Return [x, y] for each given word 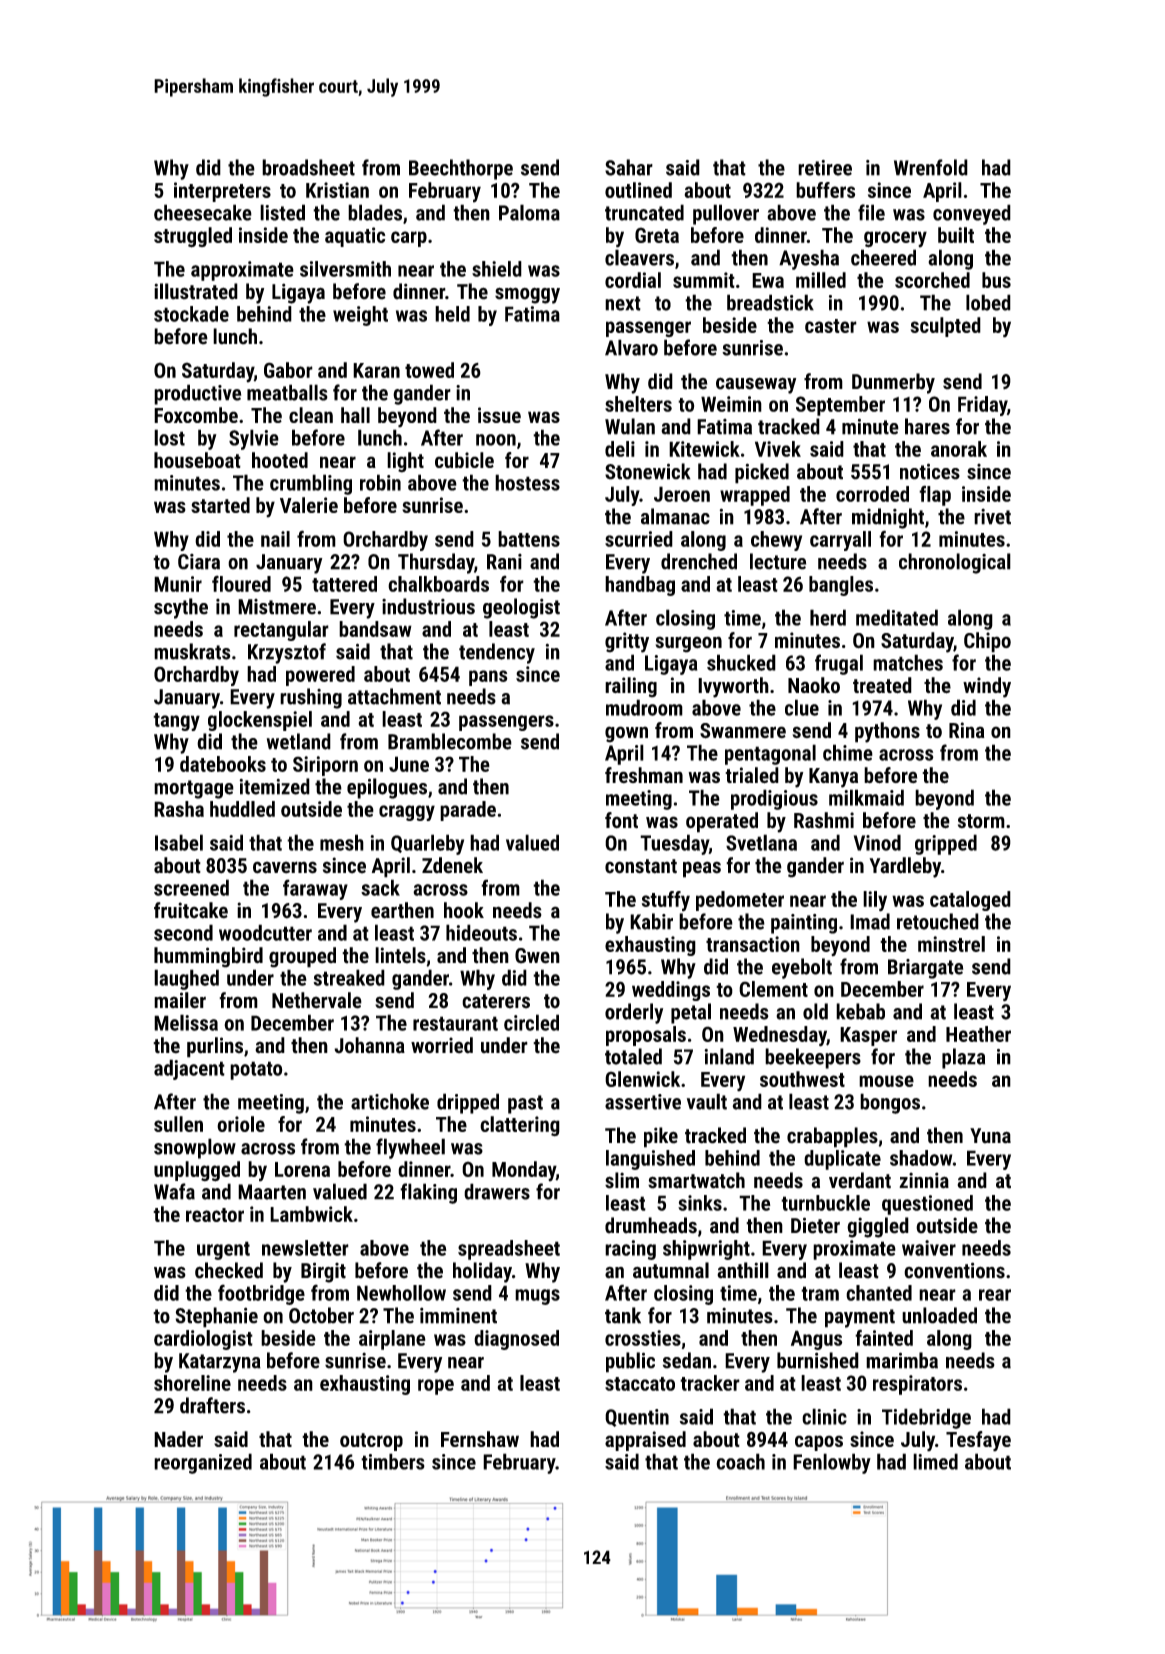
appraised [645, 1441]
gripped [946, 844]
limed [935, 1461]
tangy [176, 722]
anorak [959, 449]
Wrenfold [931, 167]
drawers [497, 1191]
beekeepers [813, 1058]
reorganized [203, 1463]
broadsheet [308, 167]
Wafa [174, 1191]
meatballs [287, 392]
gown [626, 734]
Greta [657, 235]
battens [529, 539]
